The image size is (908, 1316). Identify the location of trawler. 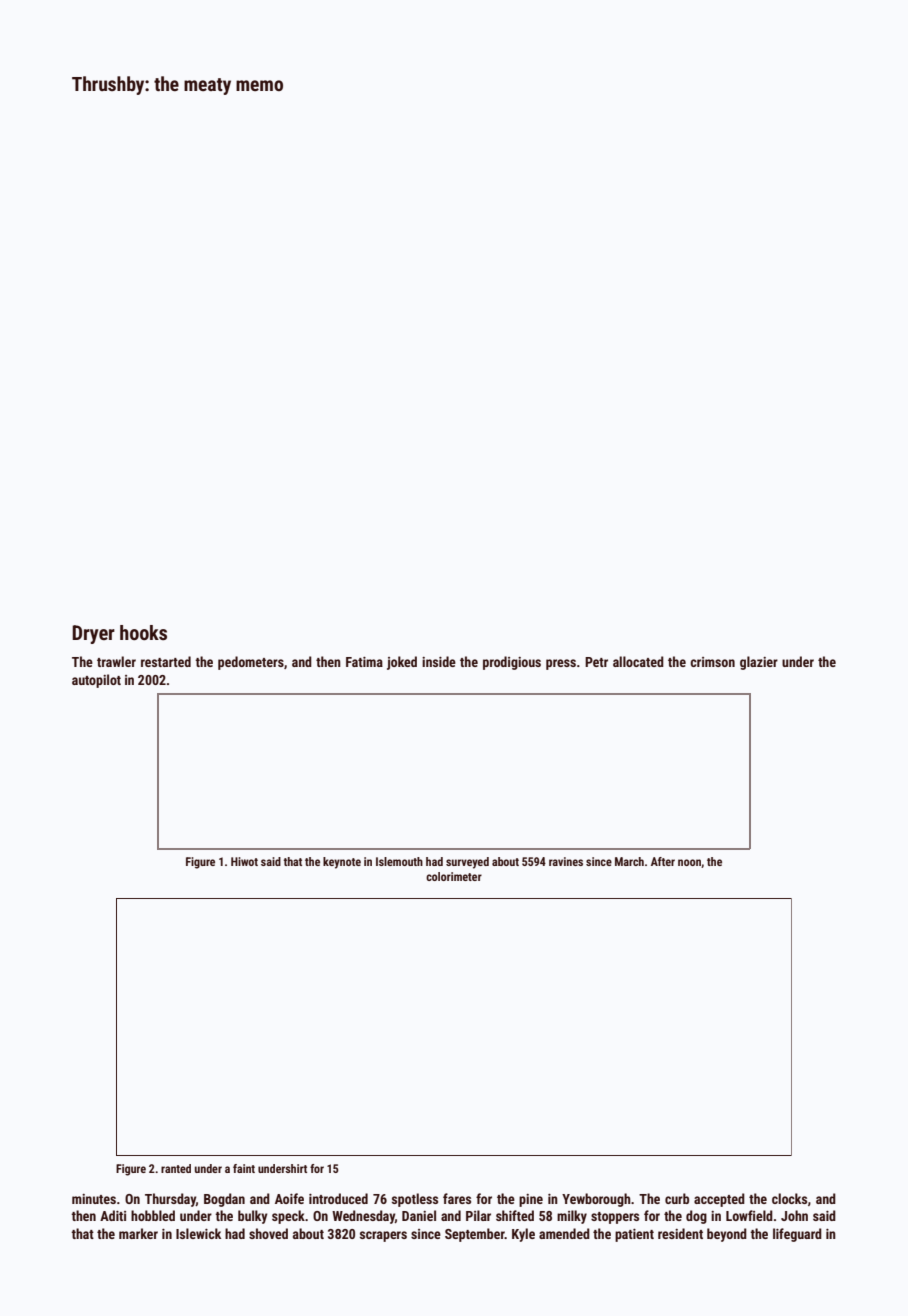
(116, 661).
